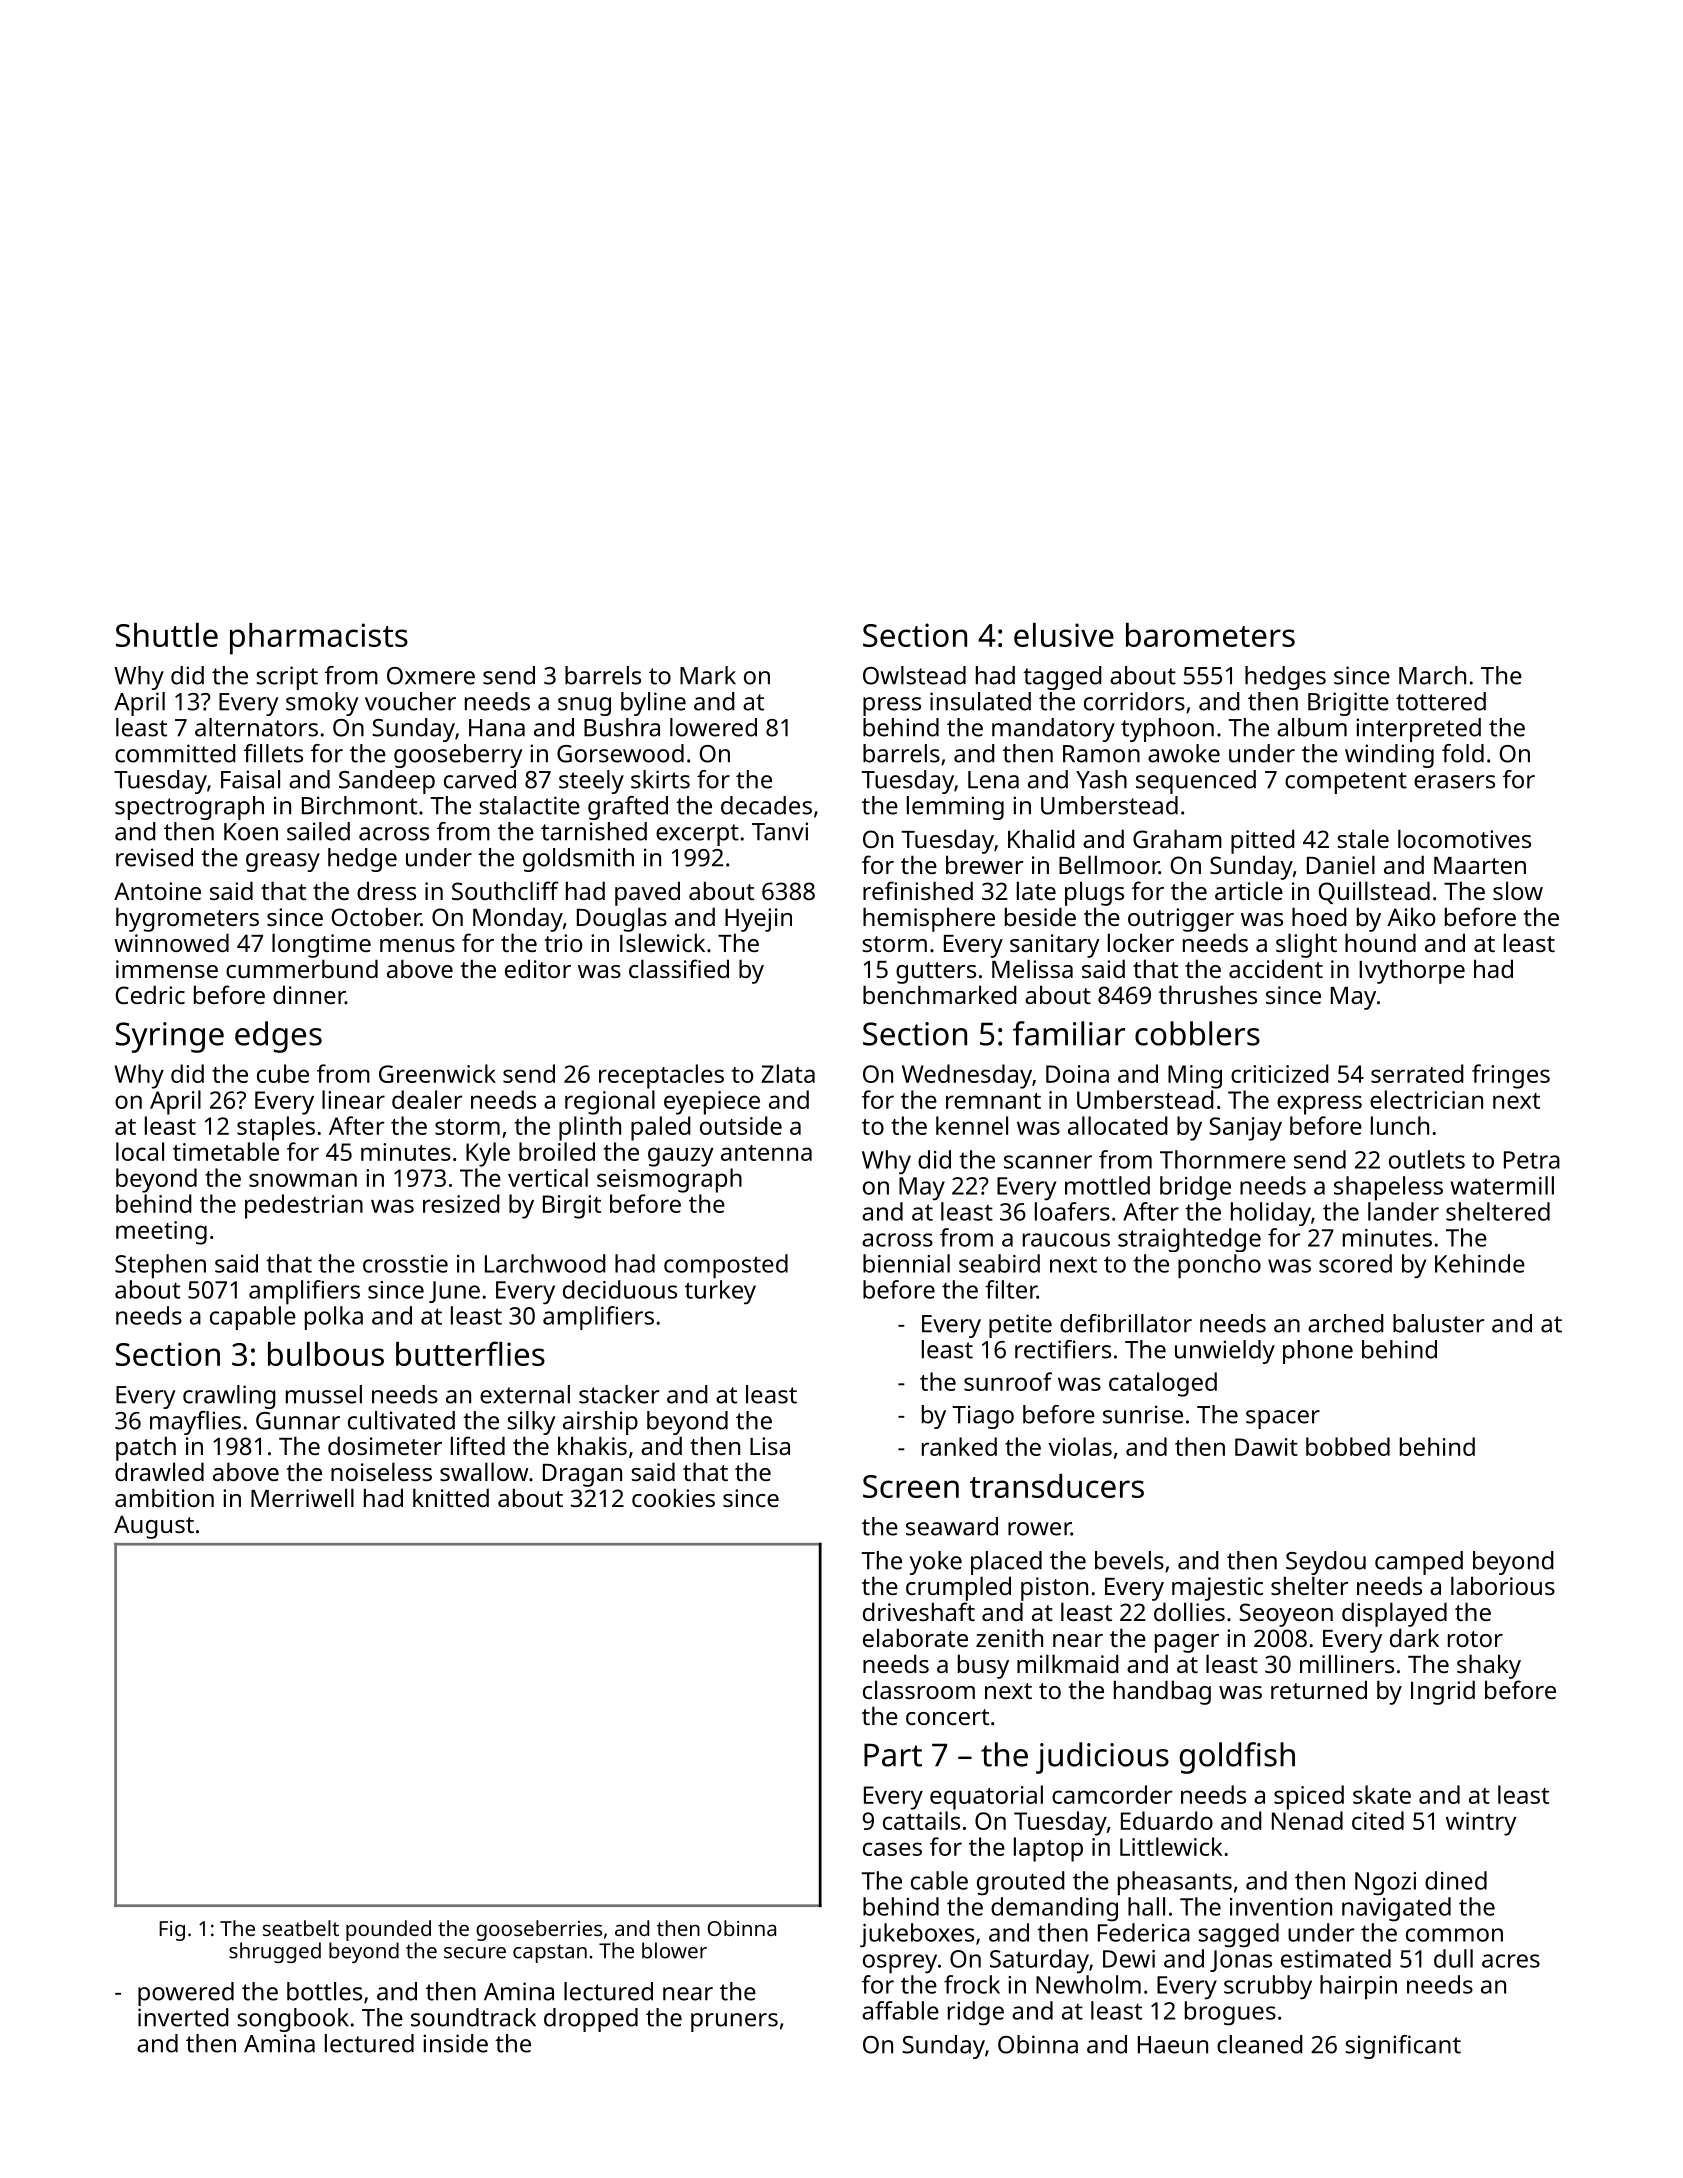 The image size is (1683, 2178). Describe the element at coordinates (164, 1497) in the page. I see `ambition` at that location.
